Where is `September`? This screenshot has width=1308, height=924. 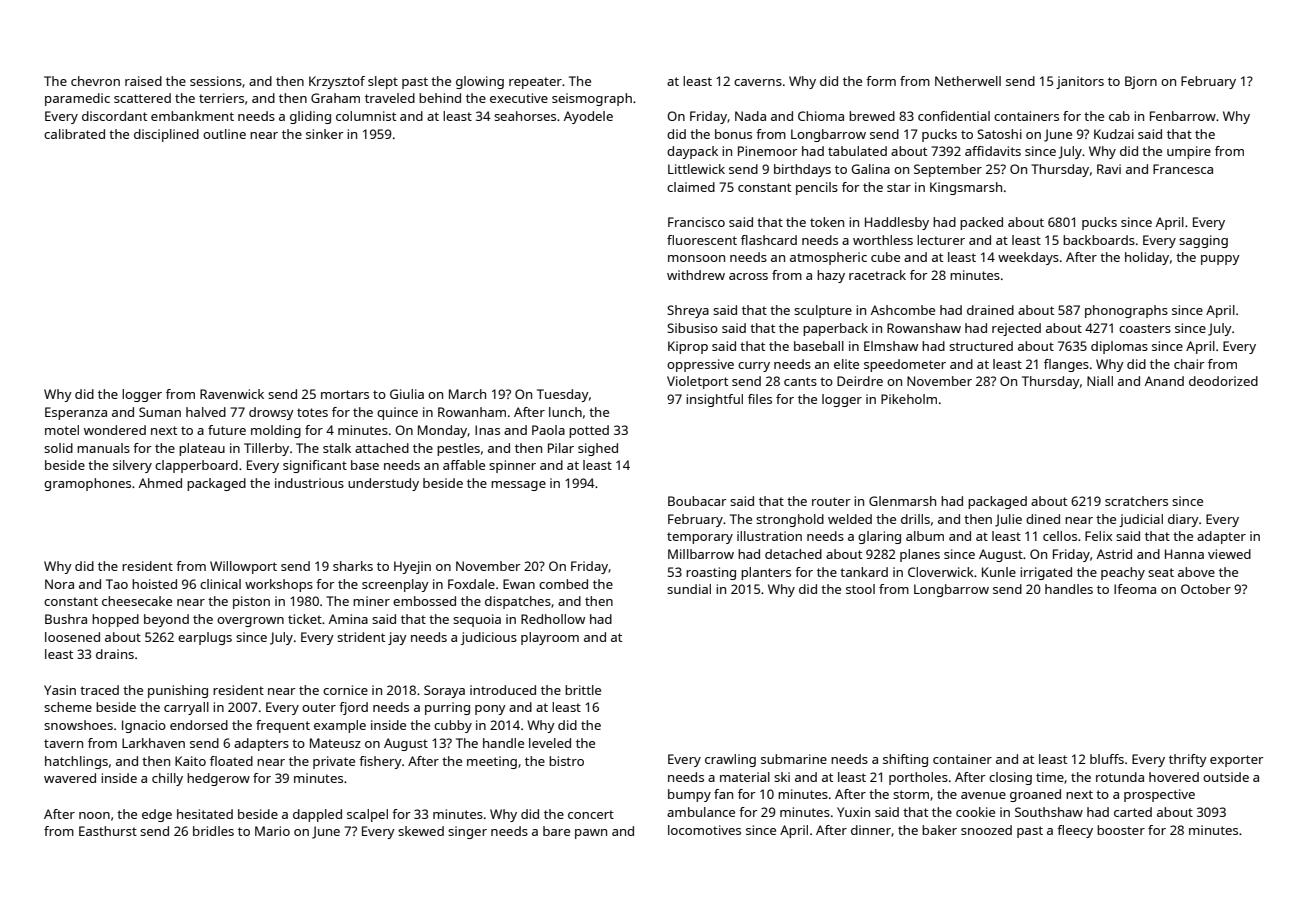
September is located at coordinates (948, 170).
